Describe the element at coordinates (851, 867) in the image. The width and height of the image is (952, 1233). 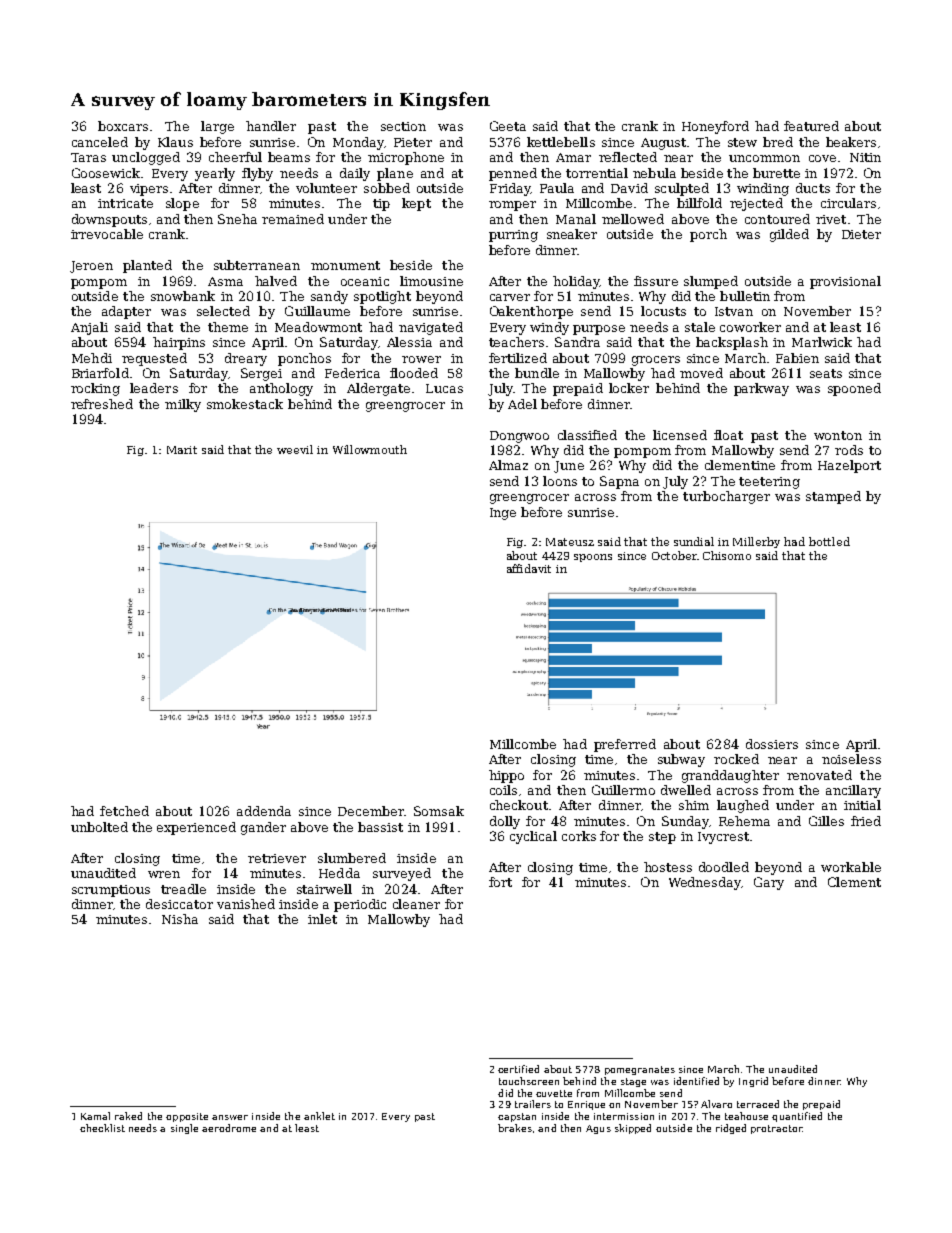
I see `workable` at that location.
